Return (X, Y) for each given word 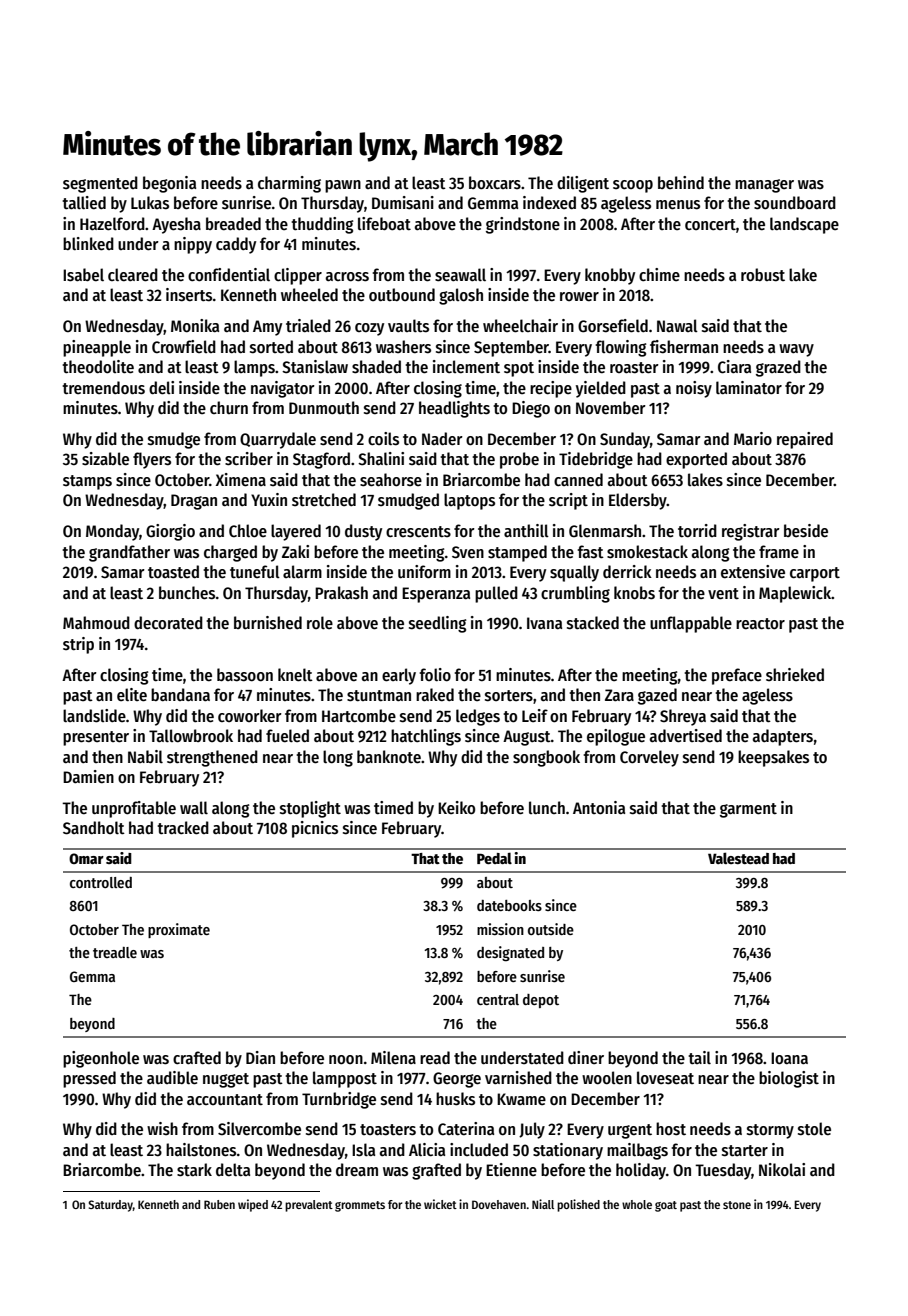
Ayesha (176, 225)
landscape (804, 225)
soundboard (795, 203)
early (399, 676)
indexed (549, 203)
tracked (183, 828)
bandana (180, 695)
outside (551, 929)
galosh (461, 296)
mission (500, 929)
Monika (195, 326)
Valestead (738, 858)
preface (737, 676)
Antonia (599, 808)
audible (172, 1078)
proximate (179, 930)
